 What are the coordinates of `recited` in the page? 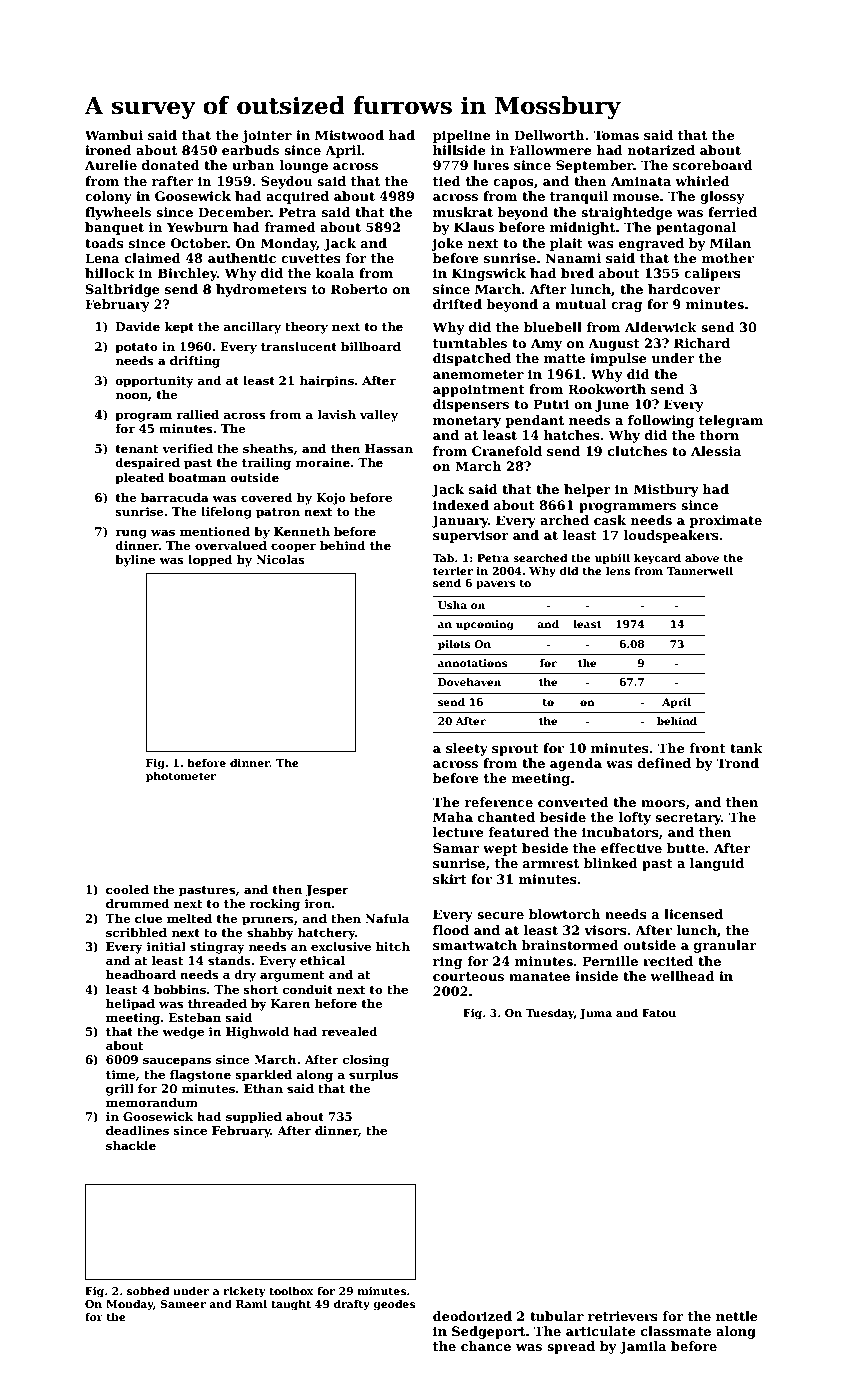 It's located at (668, 961).
